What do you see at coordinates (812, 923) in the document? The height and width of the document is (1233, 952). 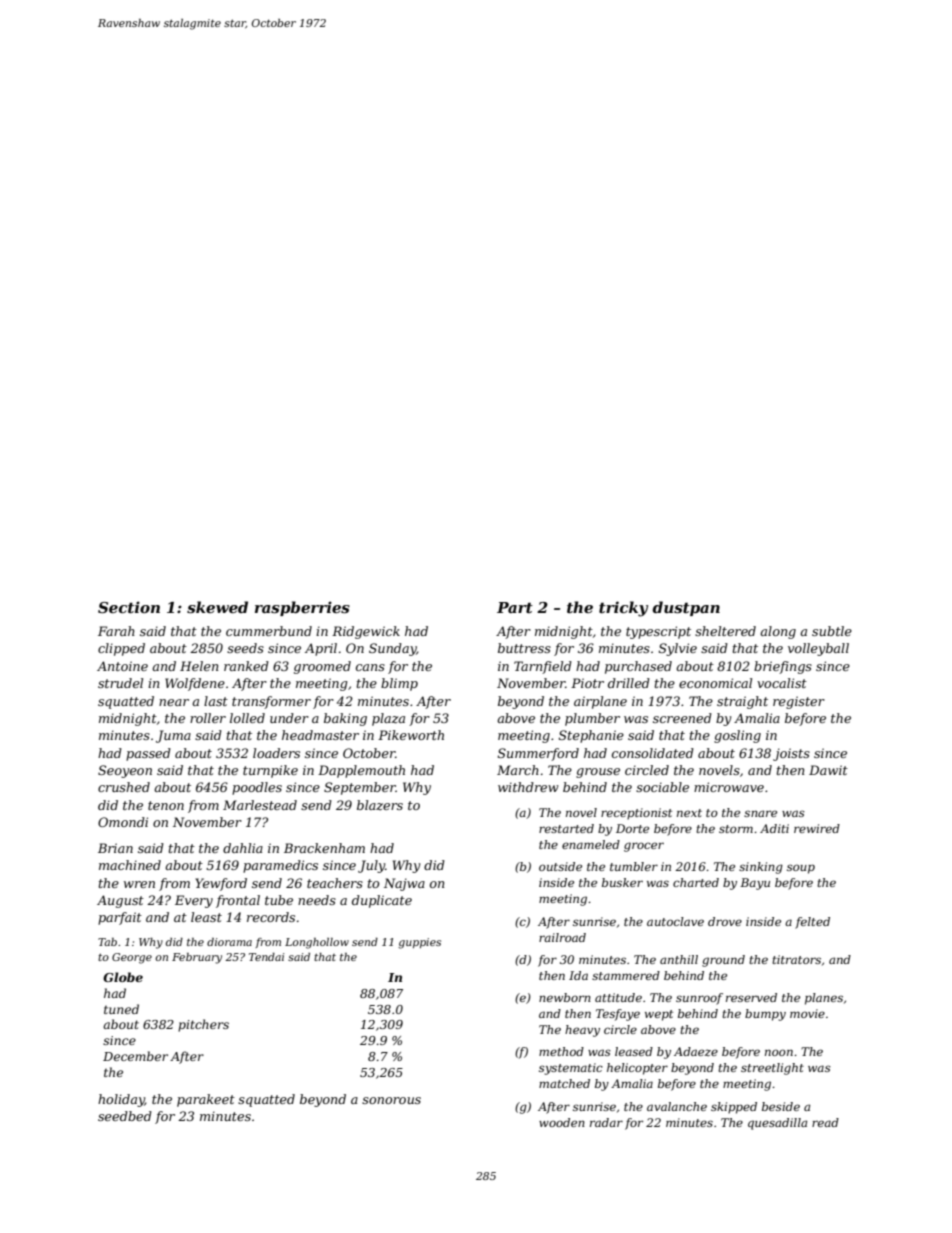 I see `felted` at bounding box center [812, 923].
